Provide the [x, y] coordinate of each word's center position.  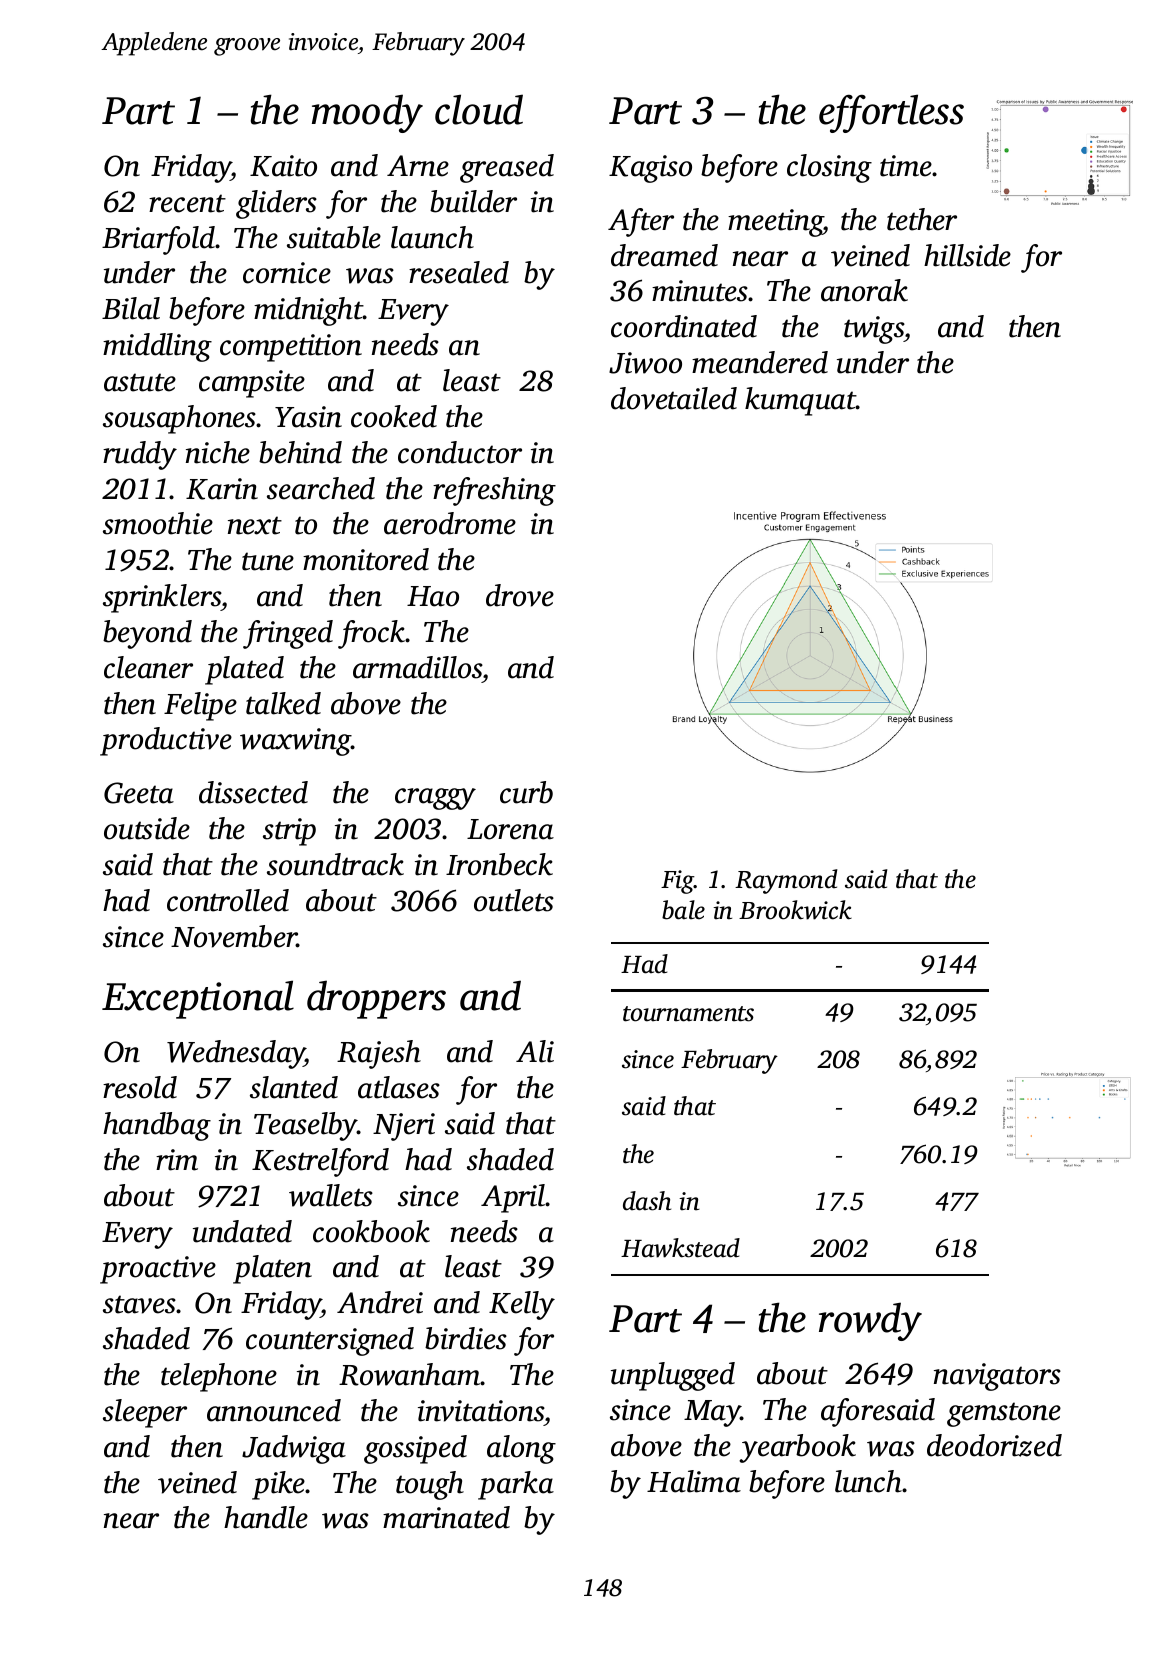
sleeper [145, 1413]
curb [526, 792]
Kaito [283, 166]
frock [372, 634]
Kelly [522, 1305]
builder [473, 201]
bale [683, 910]
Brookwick [795, 910]
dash [647, 1201]
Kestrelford [320, 1162]
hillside [967, 255]
